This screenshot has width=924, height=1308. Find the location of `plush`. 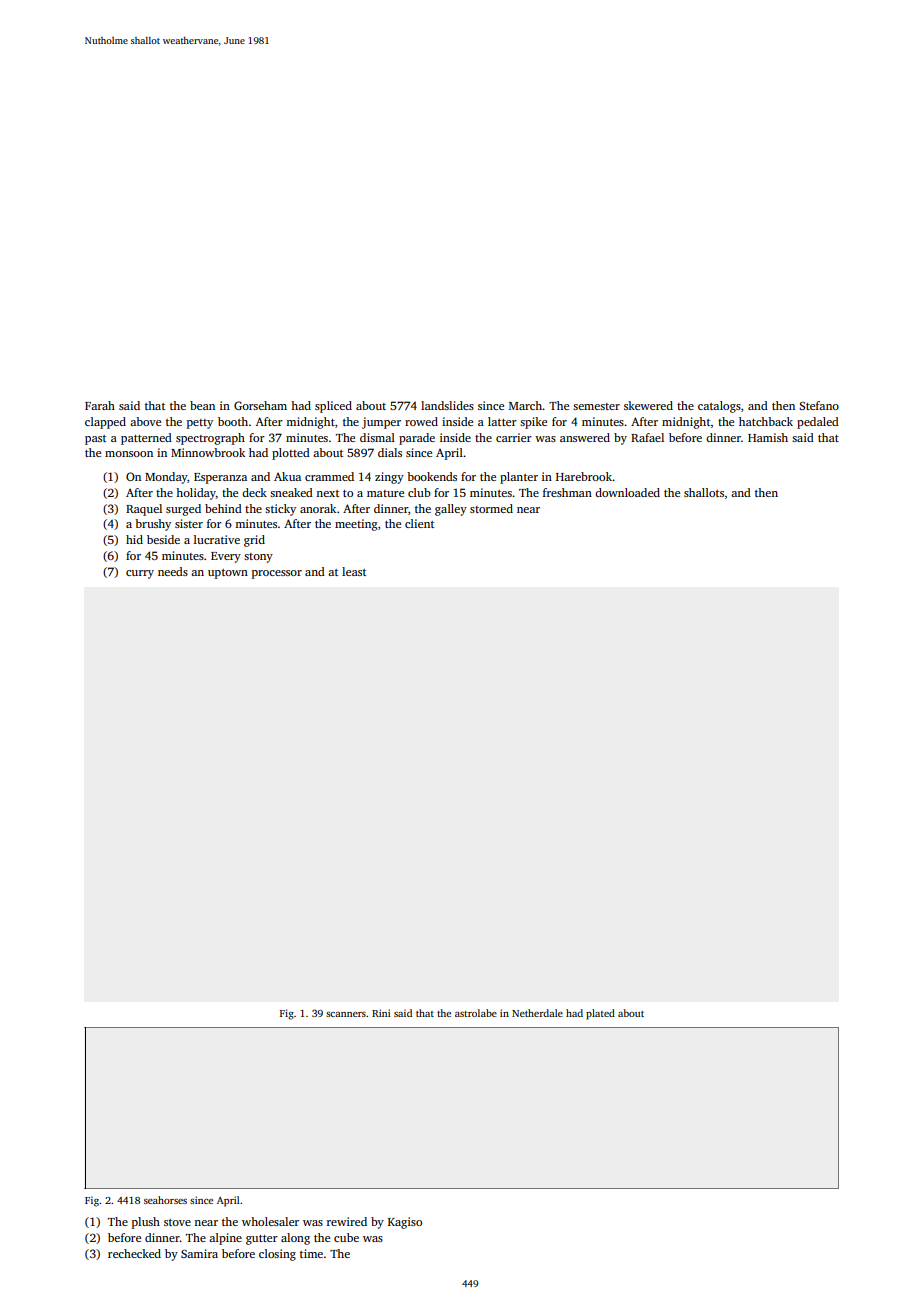

plush is located at coordinates (146, 1223).
